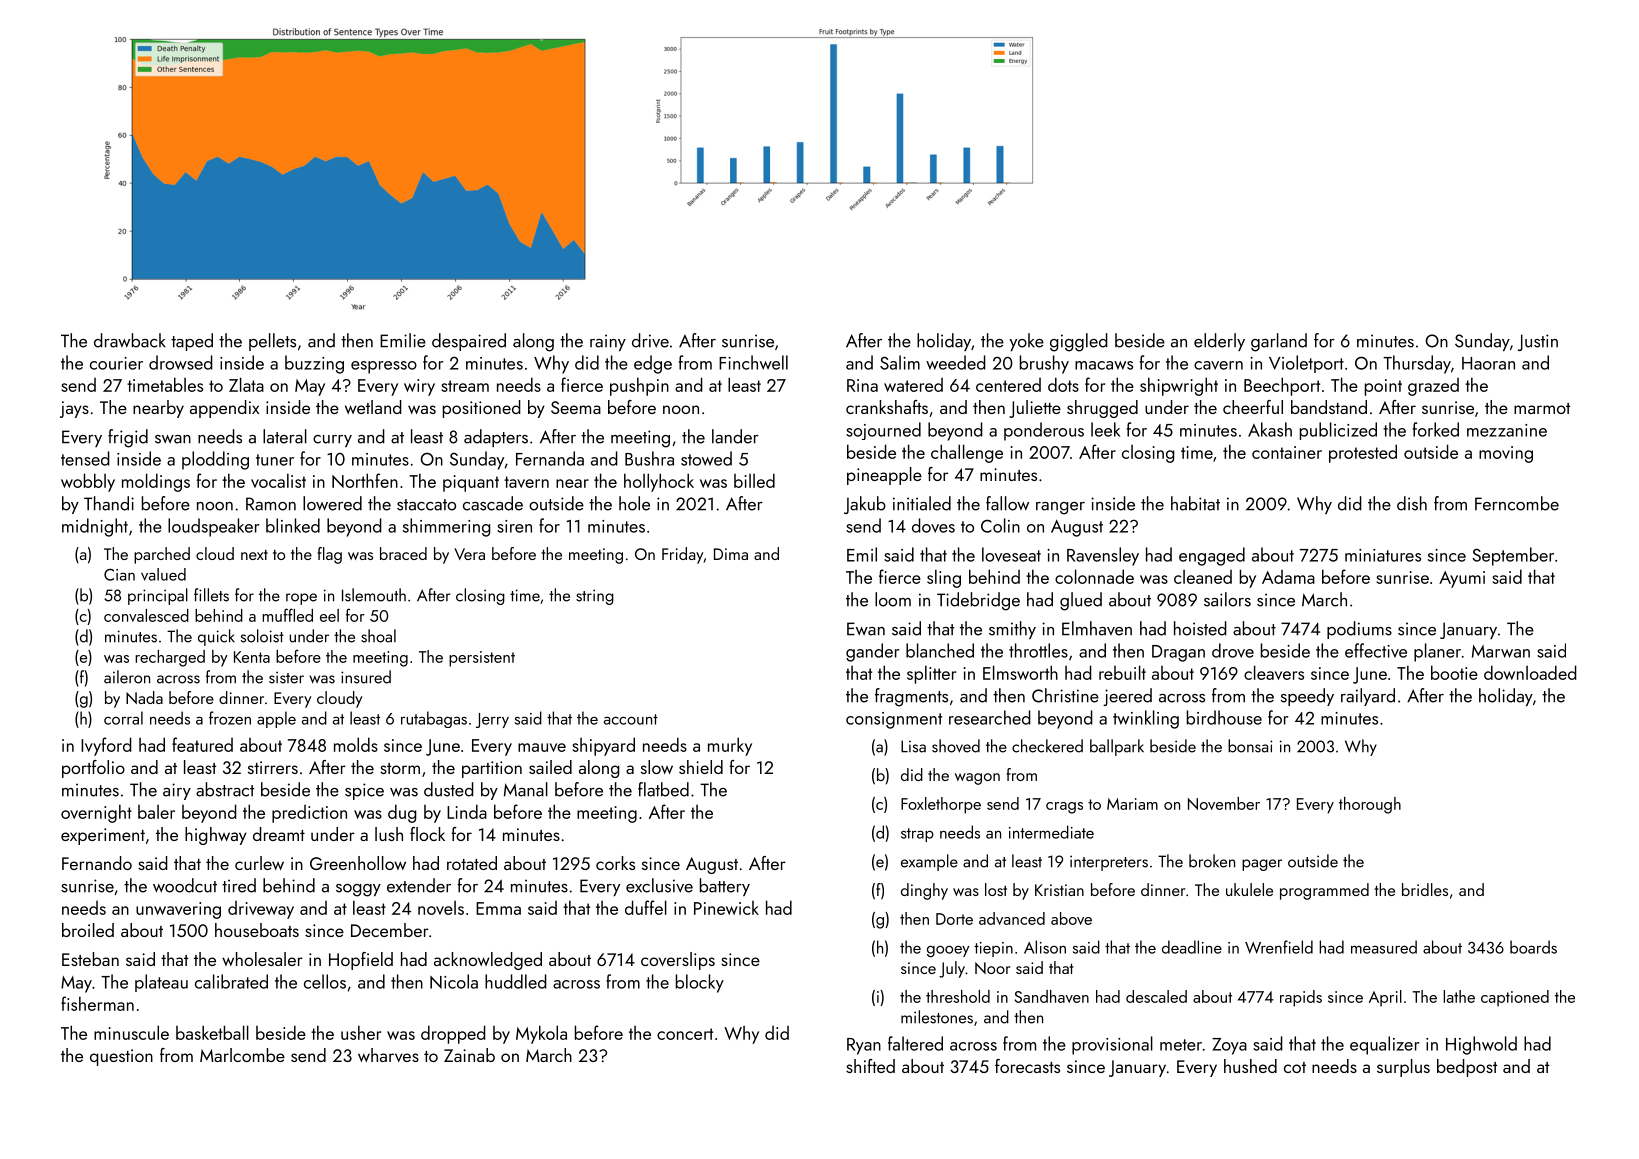 This document has height=1159, width=1639. I want to click on pushpin, so click(639, 386).
